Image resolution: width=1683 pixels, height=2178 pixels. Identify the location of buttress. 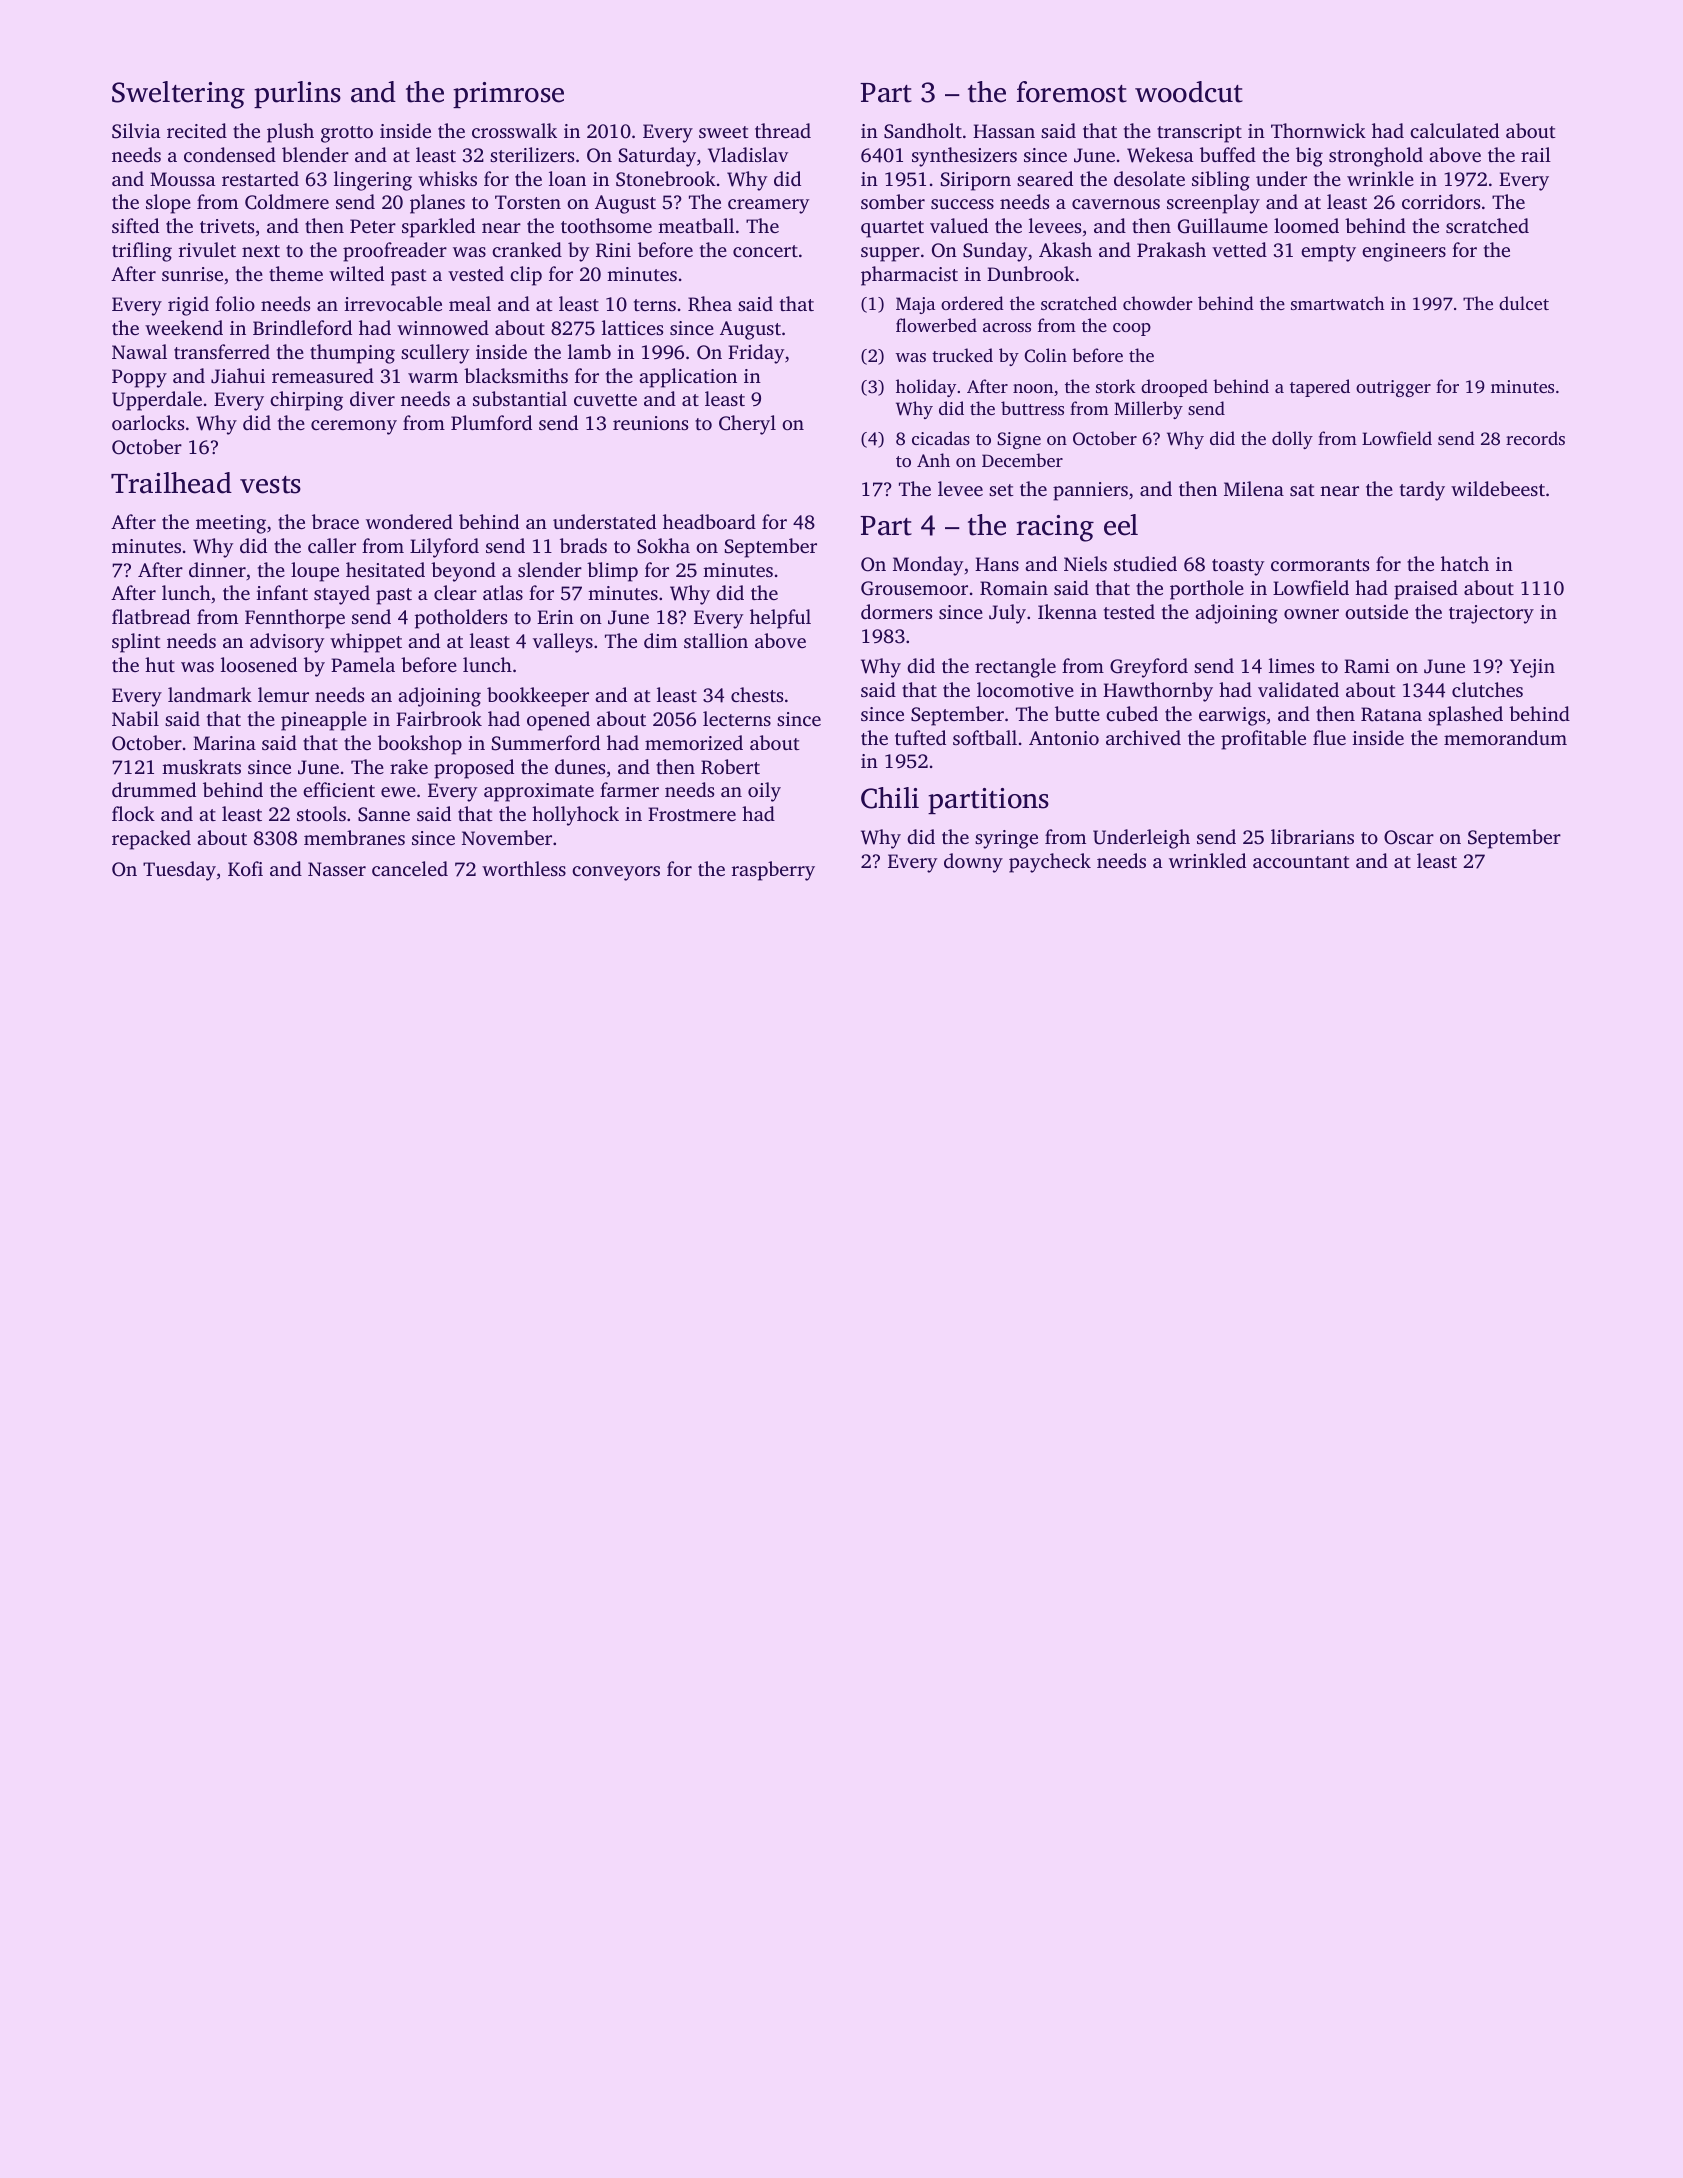
(1032, 408).
